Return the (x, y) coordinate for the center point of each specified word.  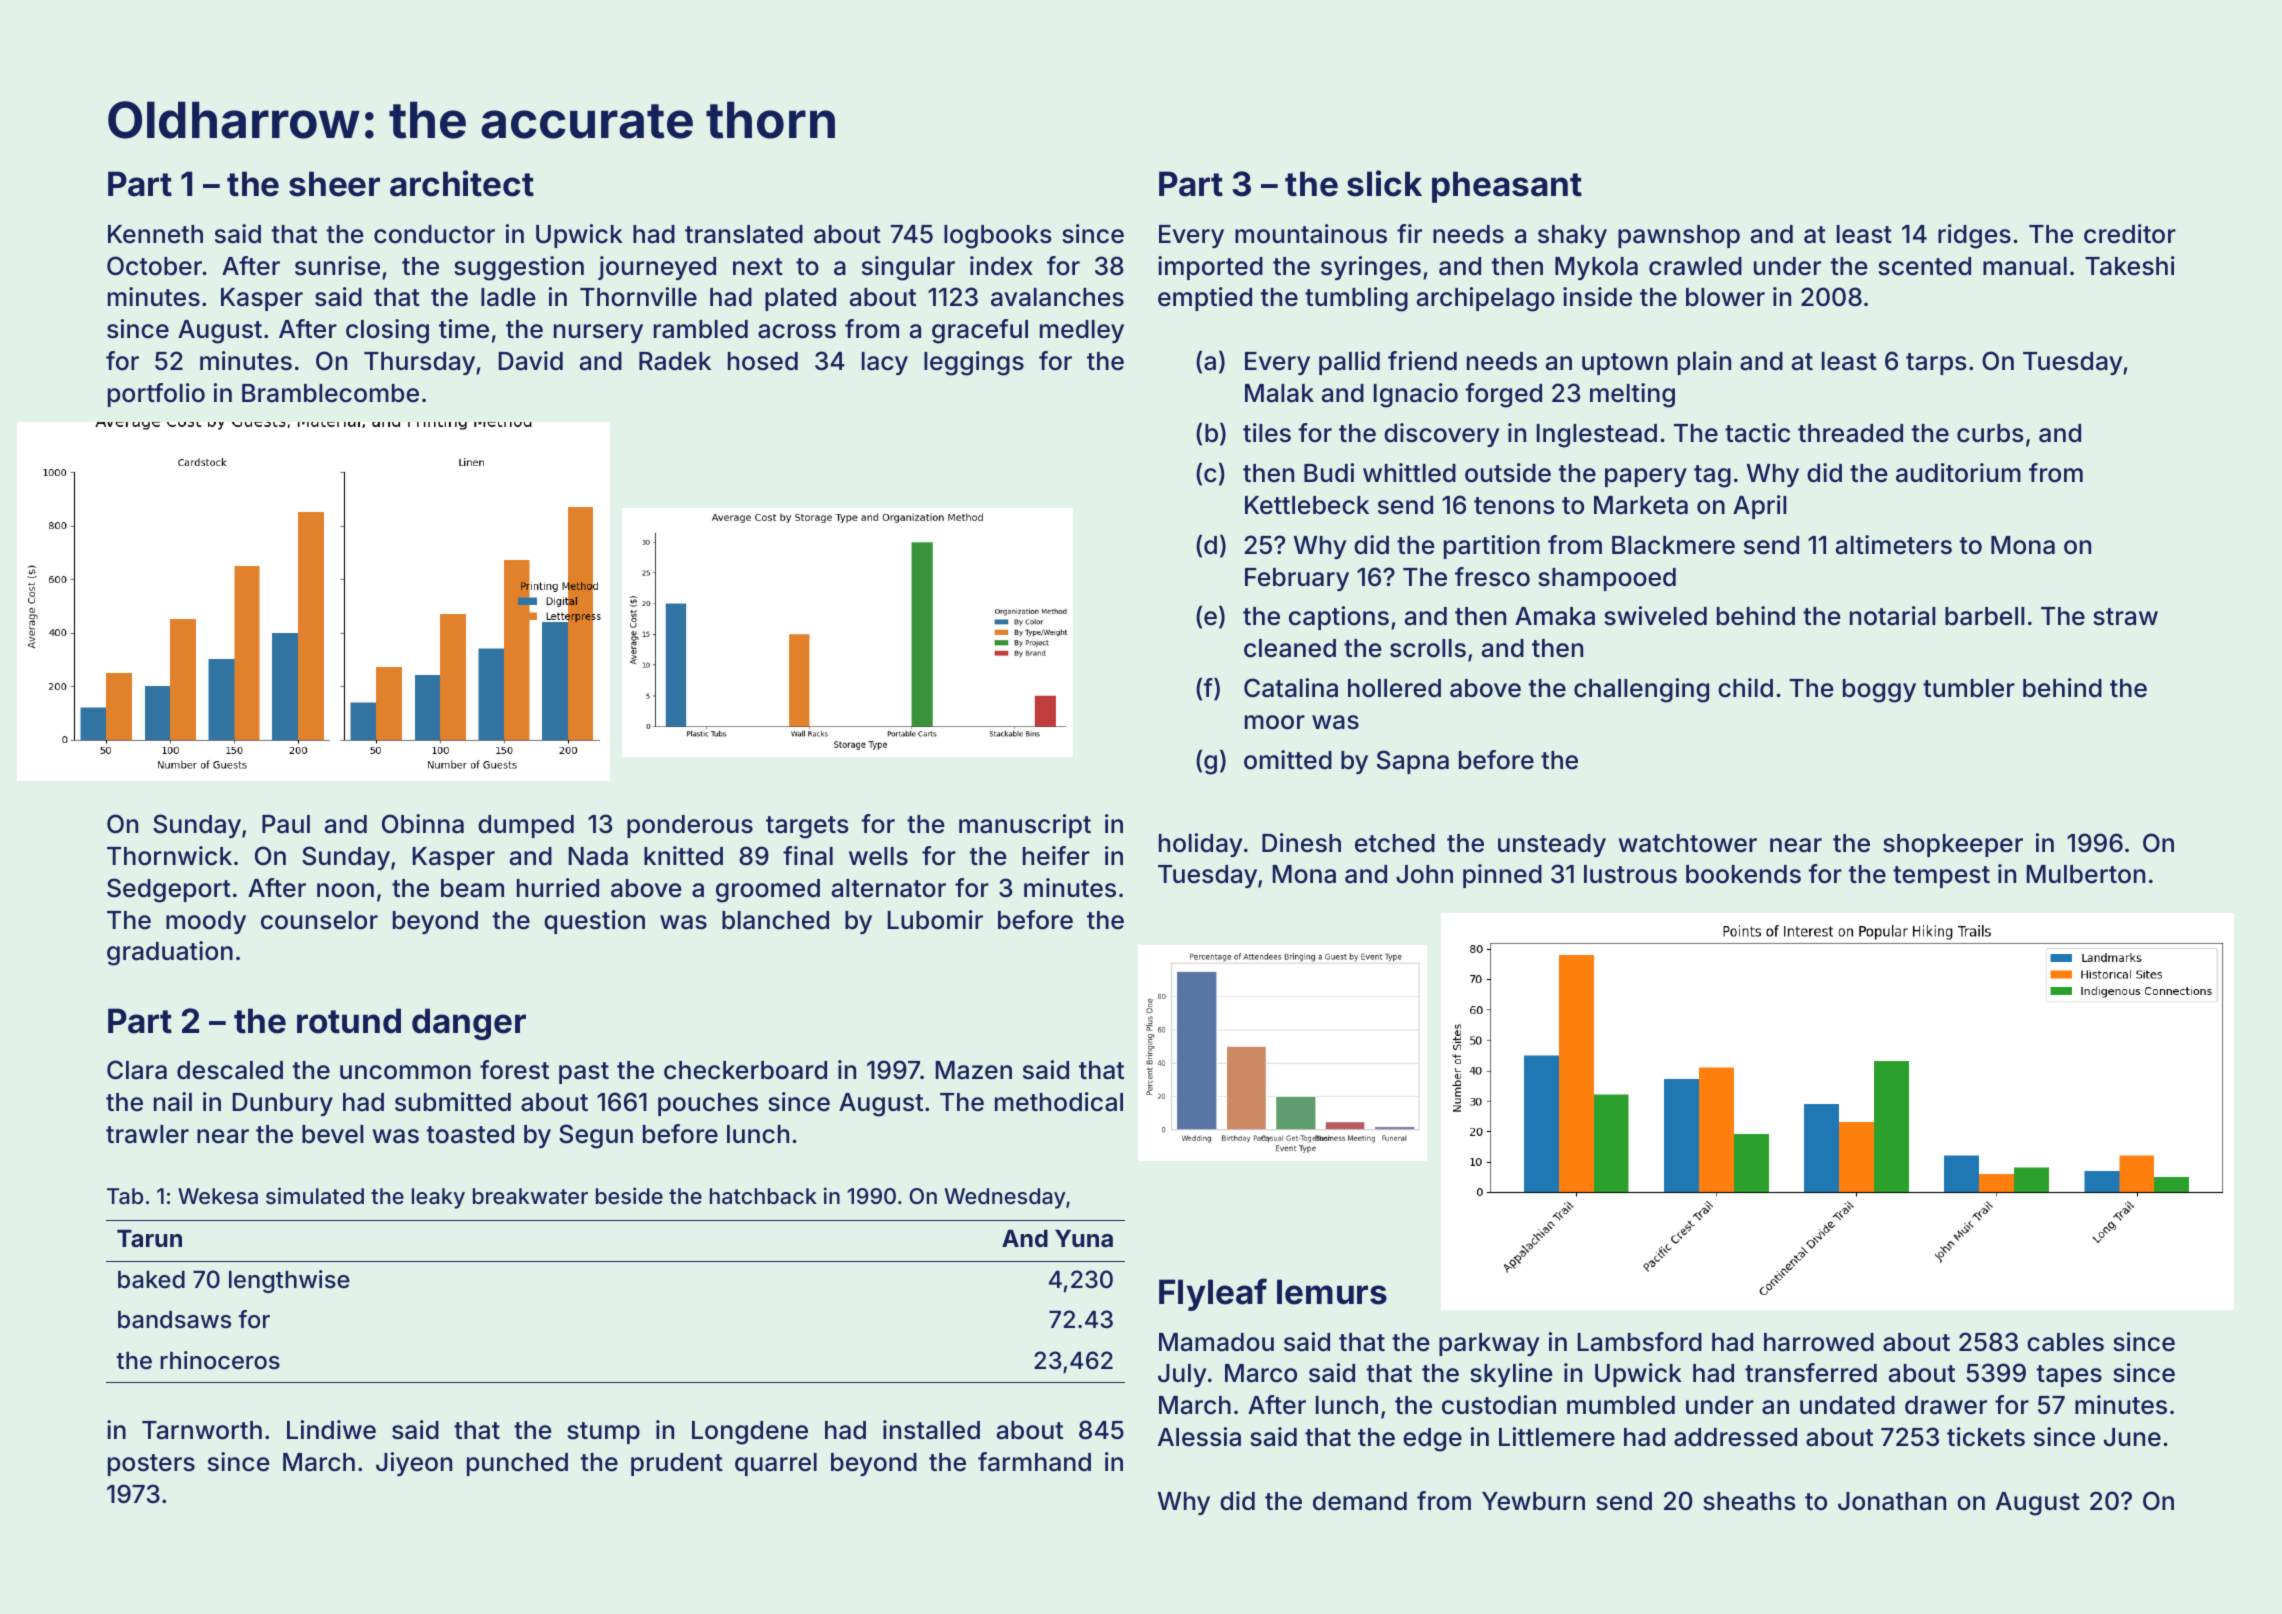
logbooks (997, 237)
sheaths (1749, 1501)
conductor (434, 234)
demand (1360, 1501)
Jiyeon (414, 1464)
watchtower (1687, 843)
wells (878, 856)
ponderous (690, 826)
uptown (1625, 364)
